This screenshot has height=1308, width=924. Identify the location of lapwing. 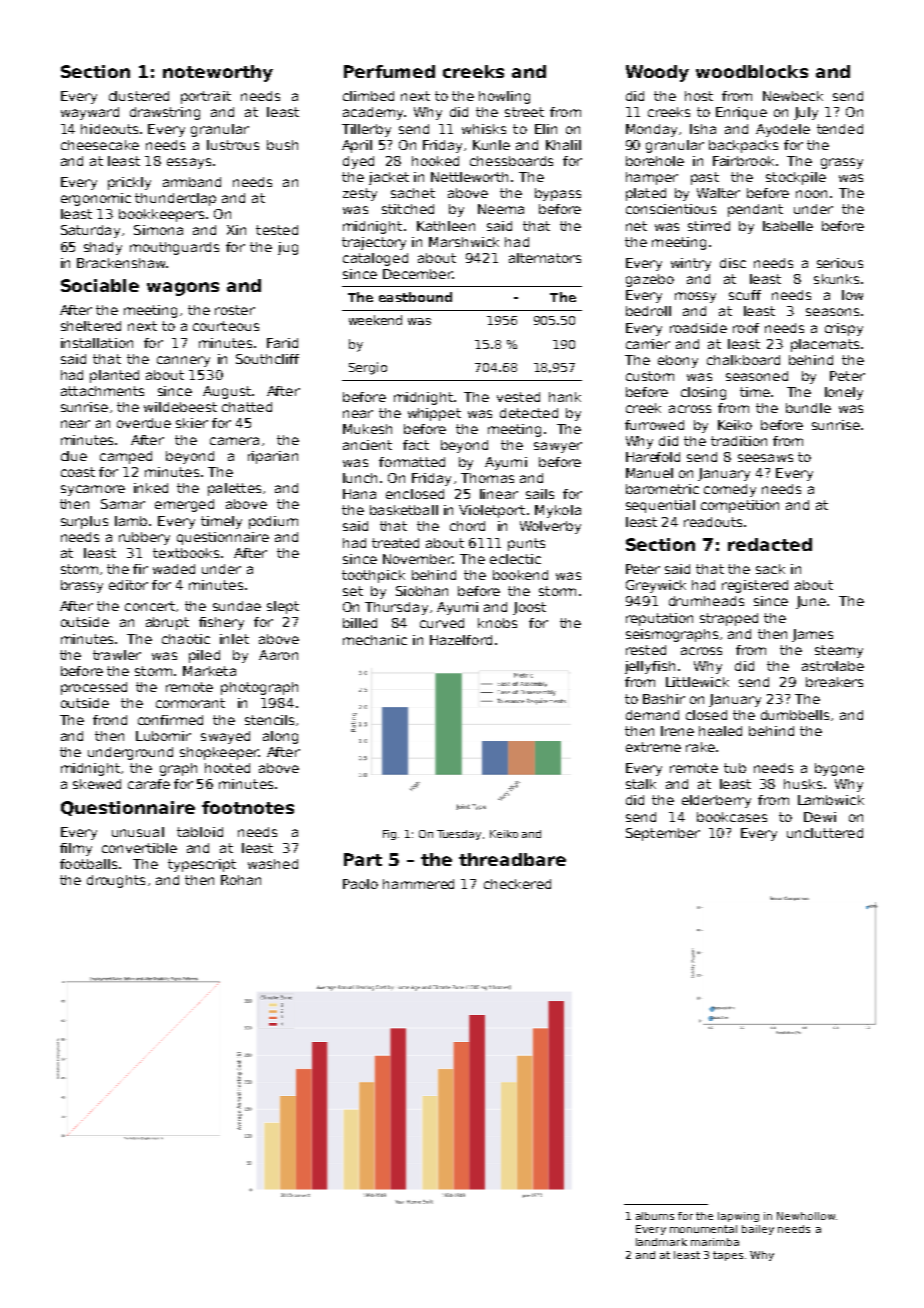
(738, 1217).
